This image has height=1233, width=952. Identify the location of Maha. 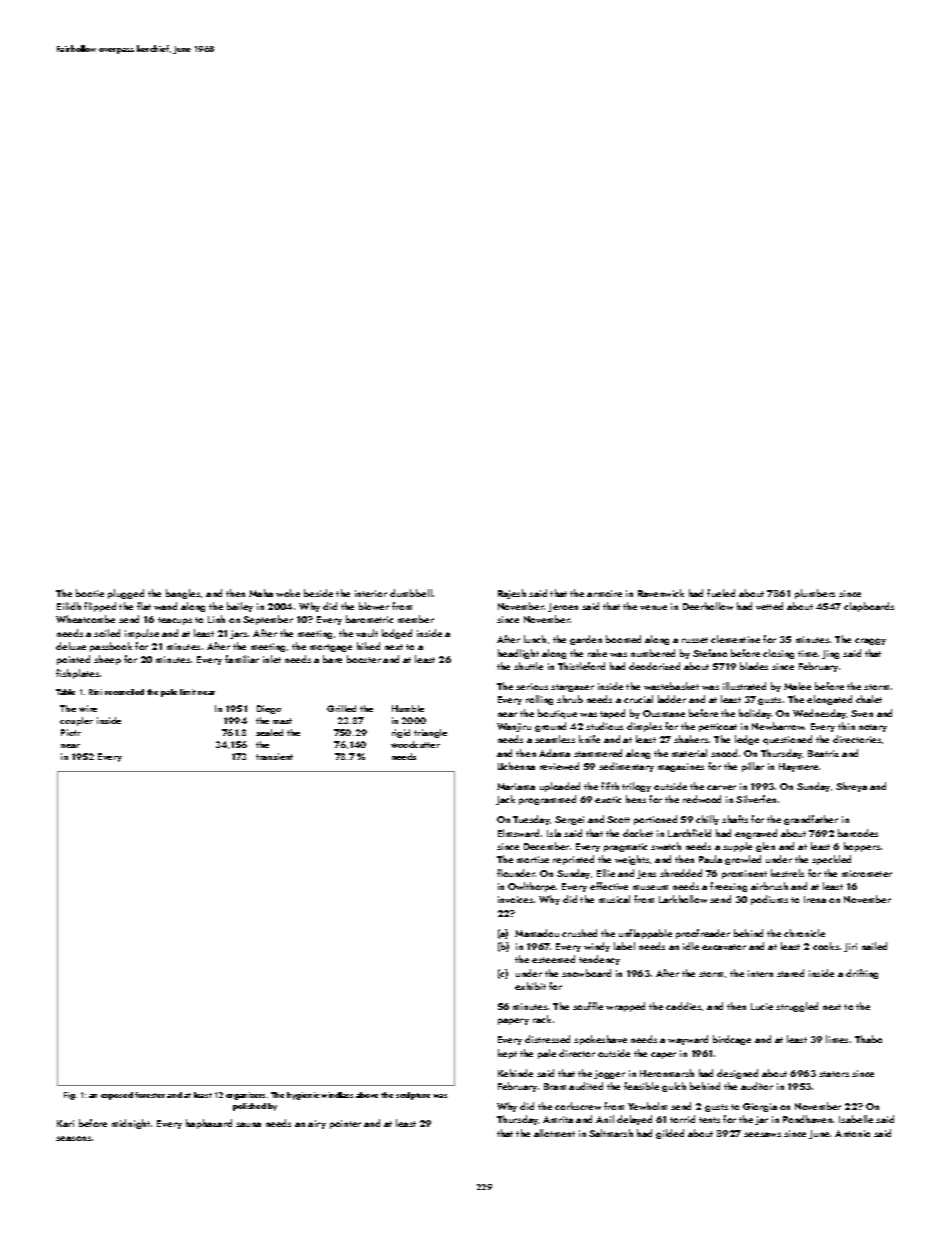
(261, 593).
